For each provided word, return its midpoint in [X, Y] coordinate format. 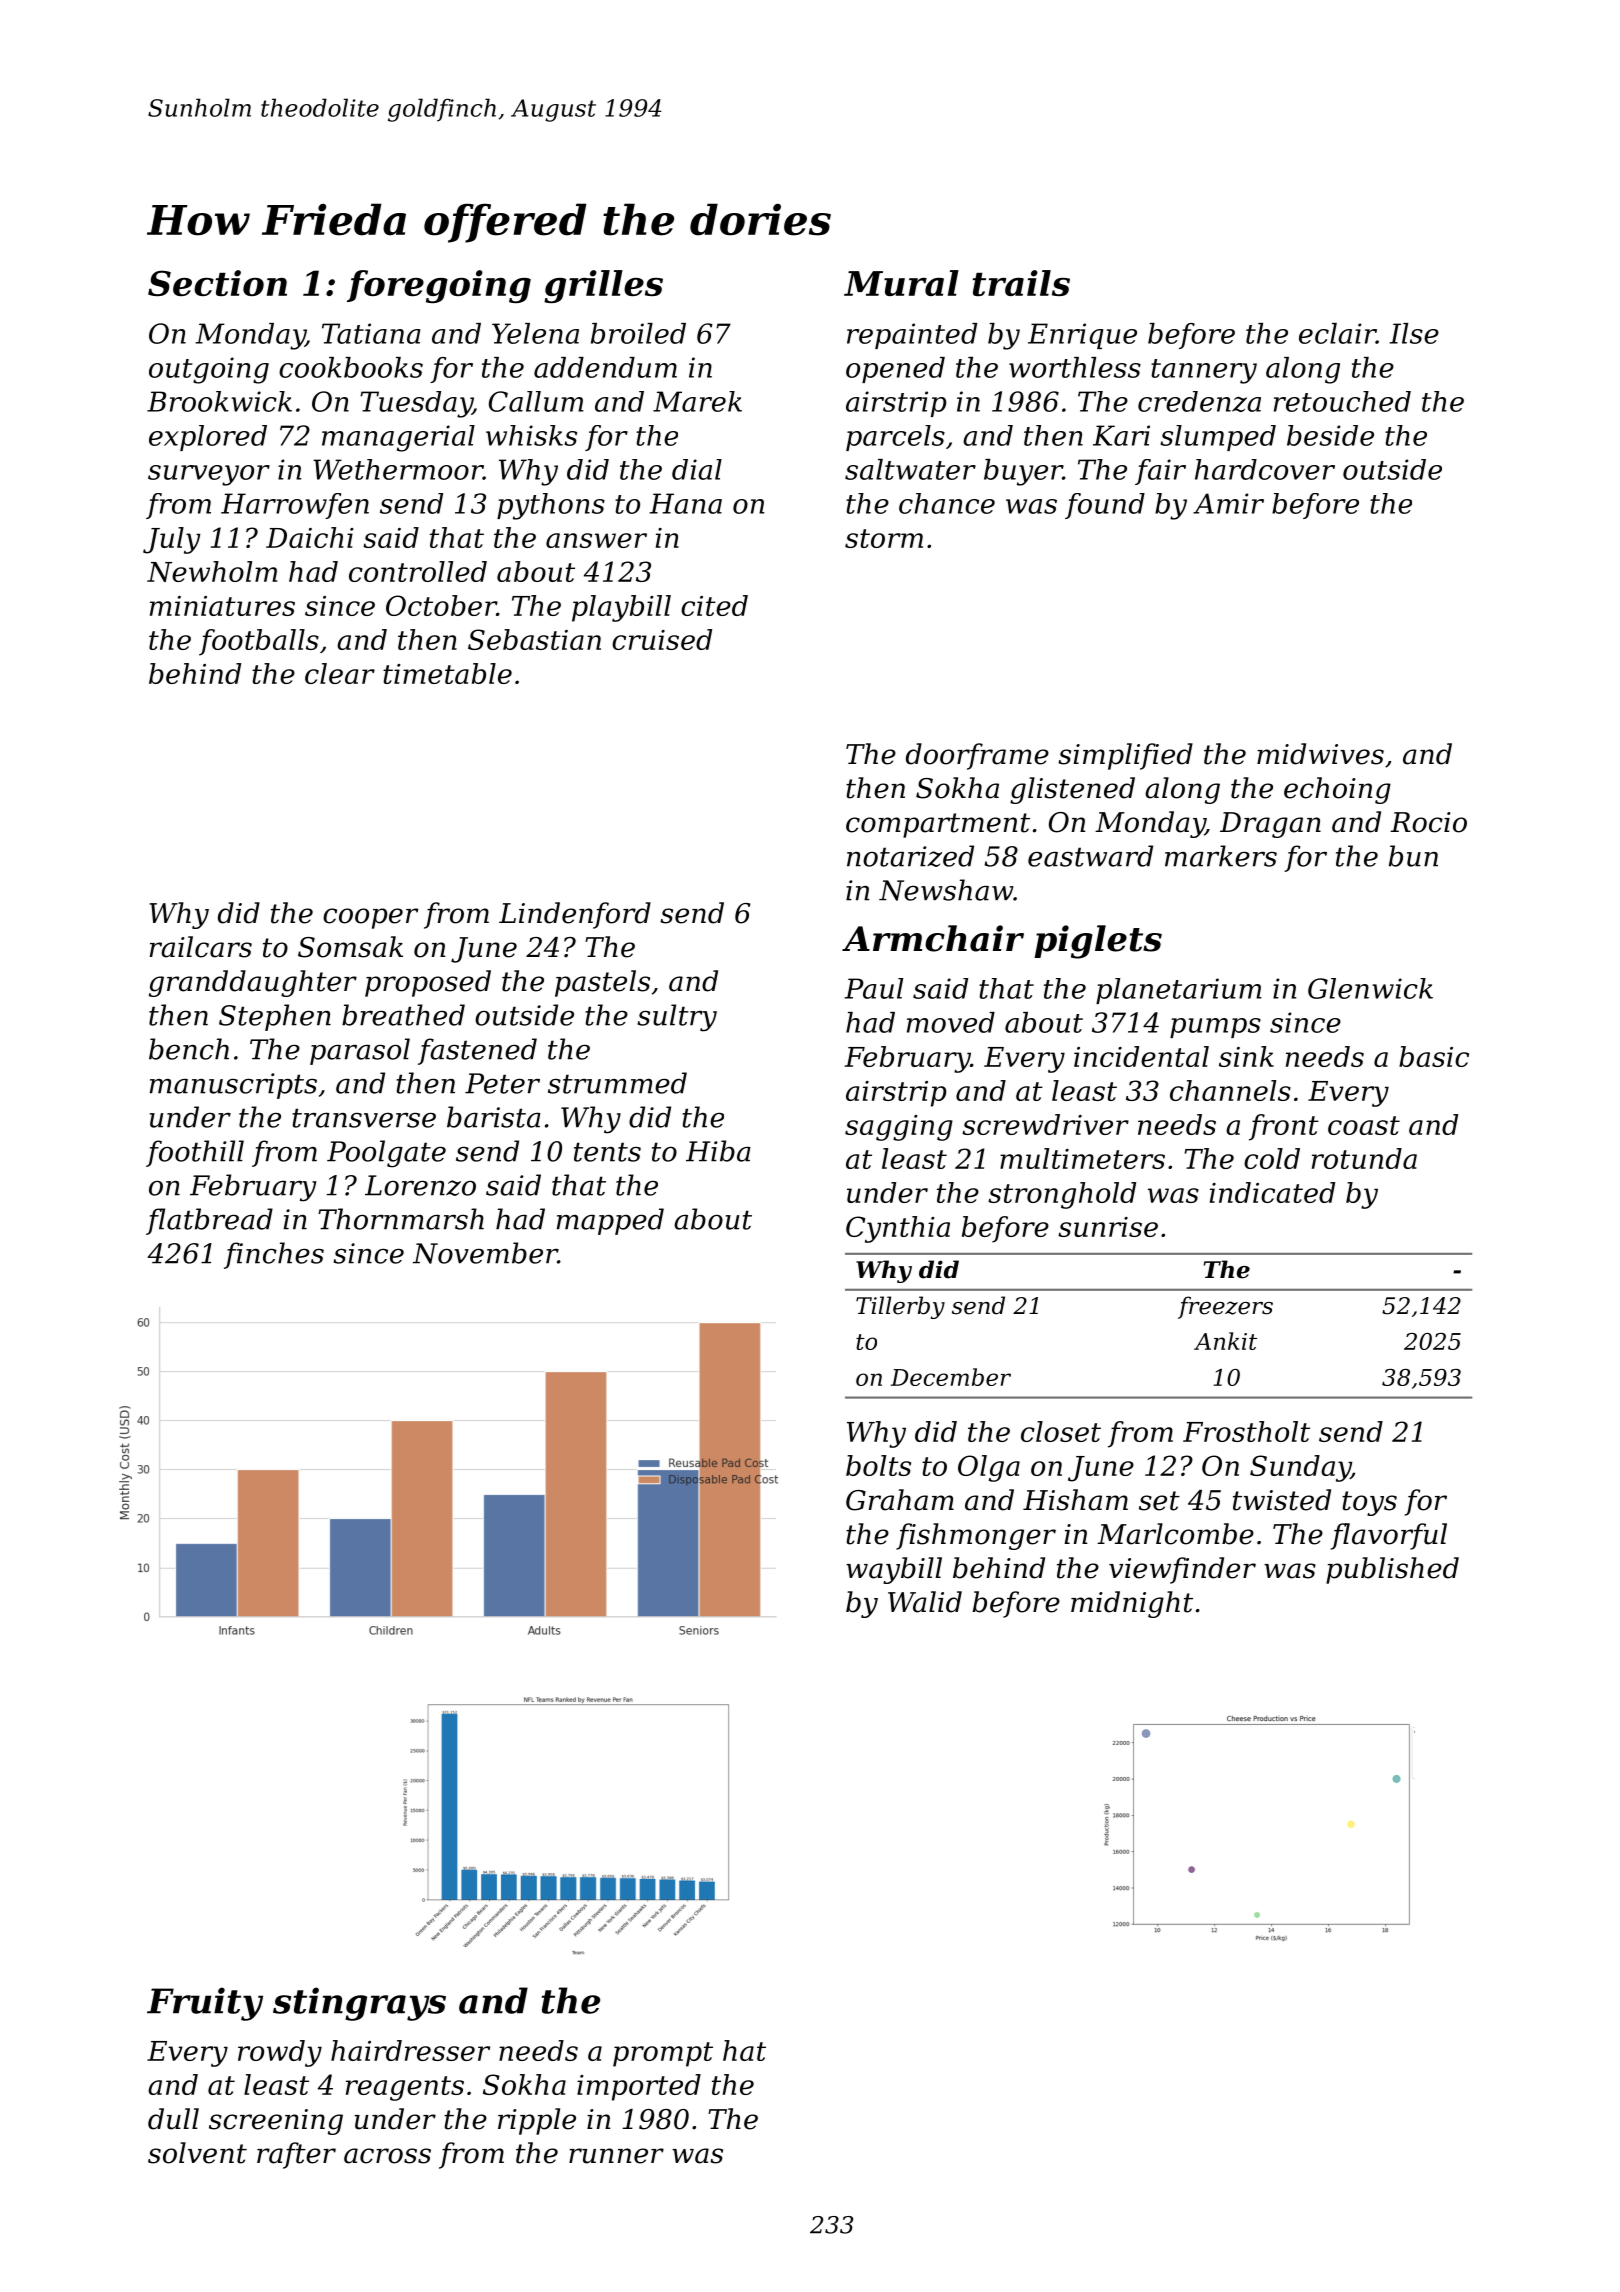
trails [1021, 283]
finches [274, 1255]
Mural [901, 283]
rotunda [1364, 1158]
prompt [663, 2054]
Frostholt [1246, 1431]
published [1392, 1570]
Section [217, 283]
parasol [360, 1051]
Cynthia [898, 1229]
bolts [878, 1465]
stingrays [359, 2004]
